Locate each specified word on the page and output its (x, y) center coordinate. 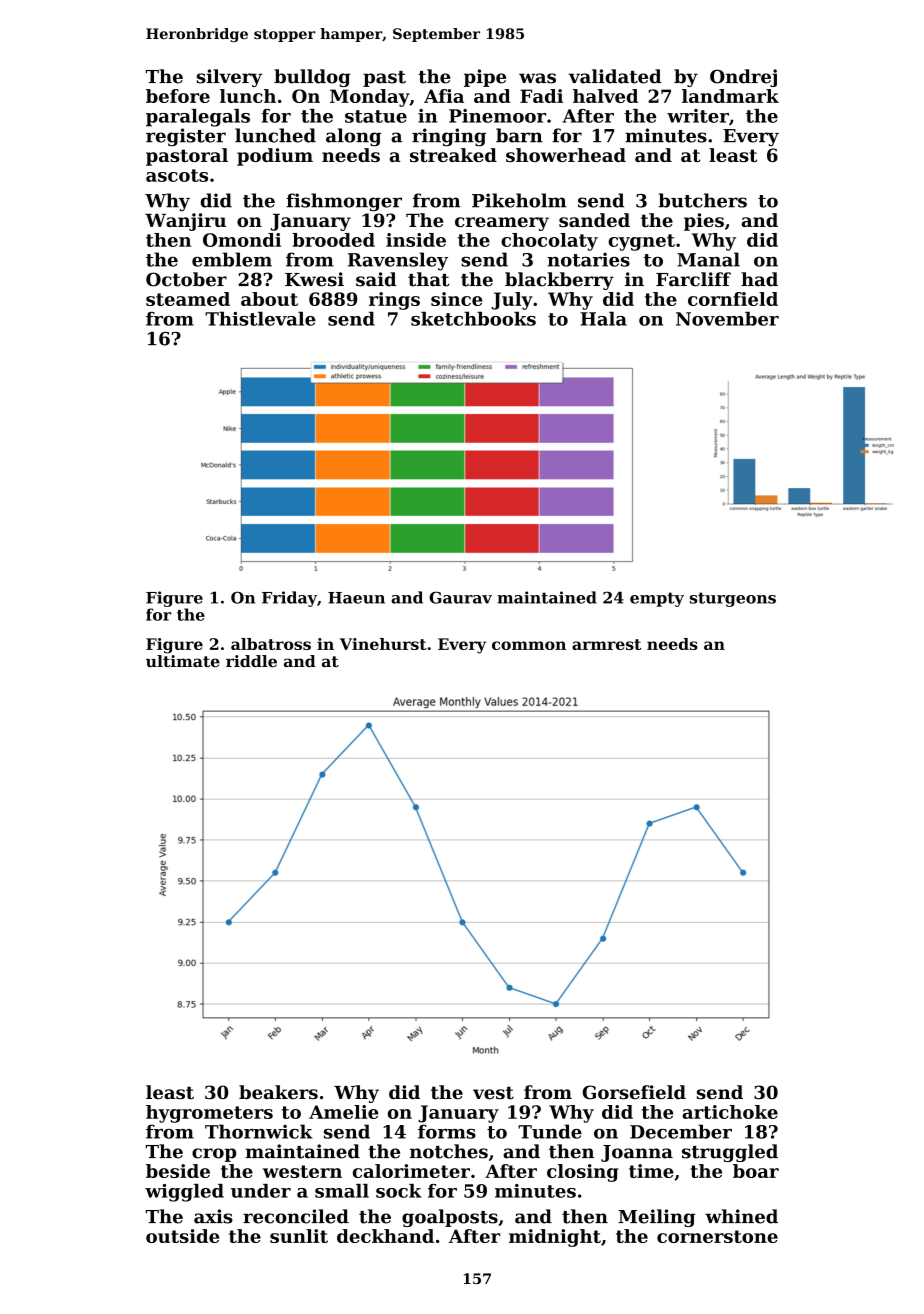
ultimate (183, 661)
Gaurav (460, 597)
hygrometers (209, 1114)
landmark (730, 96)
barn (519, 135)
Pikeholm (519, 200)
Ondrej (743, 78)
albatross (271, 644)
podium (275, 157)
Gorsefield (634, 1092)
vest (493, 1093)
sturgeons (733, 599)
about (269, 299)
